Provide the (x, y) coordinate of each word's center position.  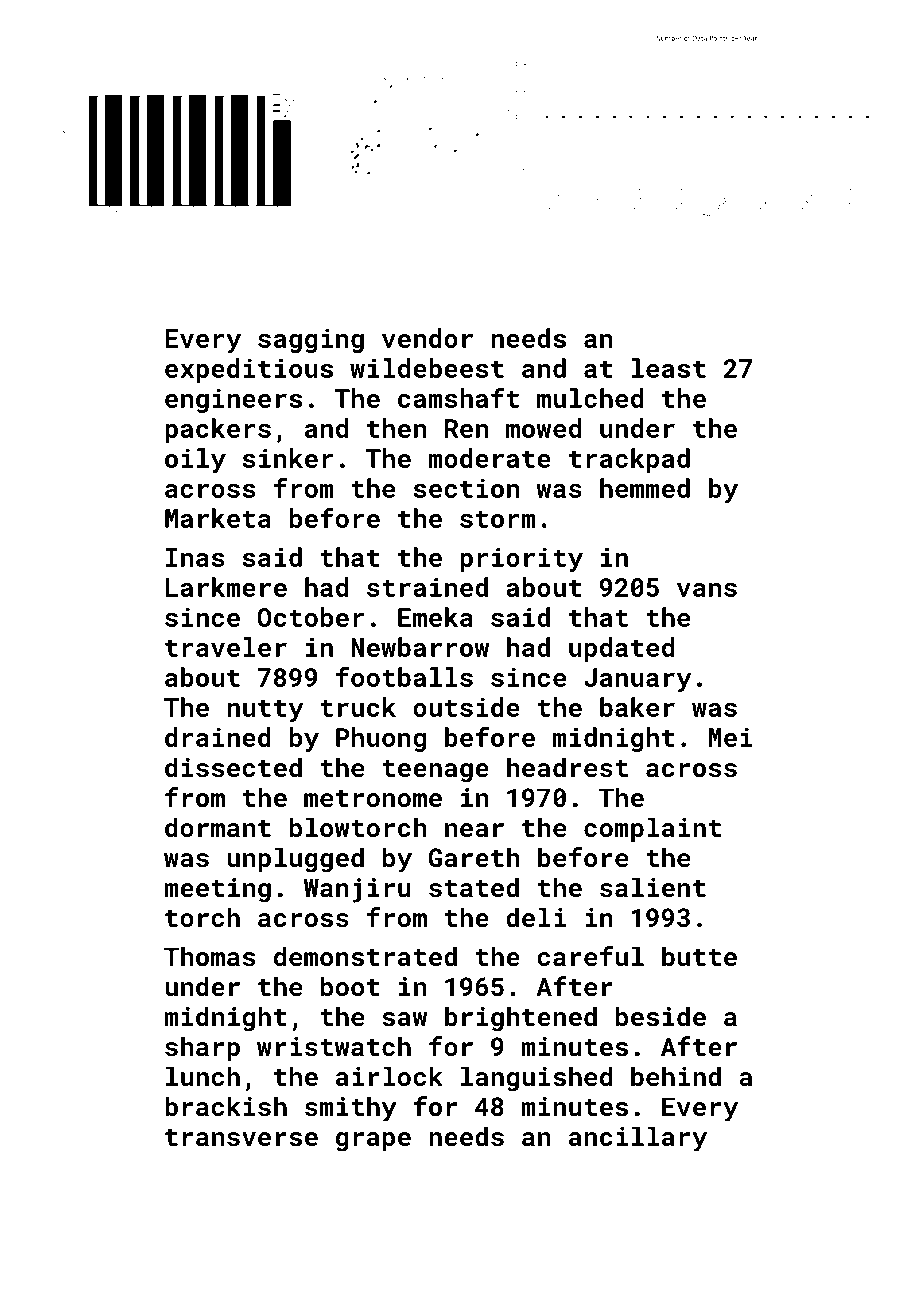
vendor (427, 338)
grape (373, 1142)
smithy (351, 1109)
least (669, 368)
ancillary (638, 1139)
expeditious (249, 370)
